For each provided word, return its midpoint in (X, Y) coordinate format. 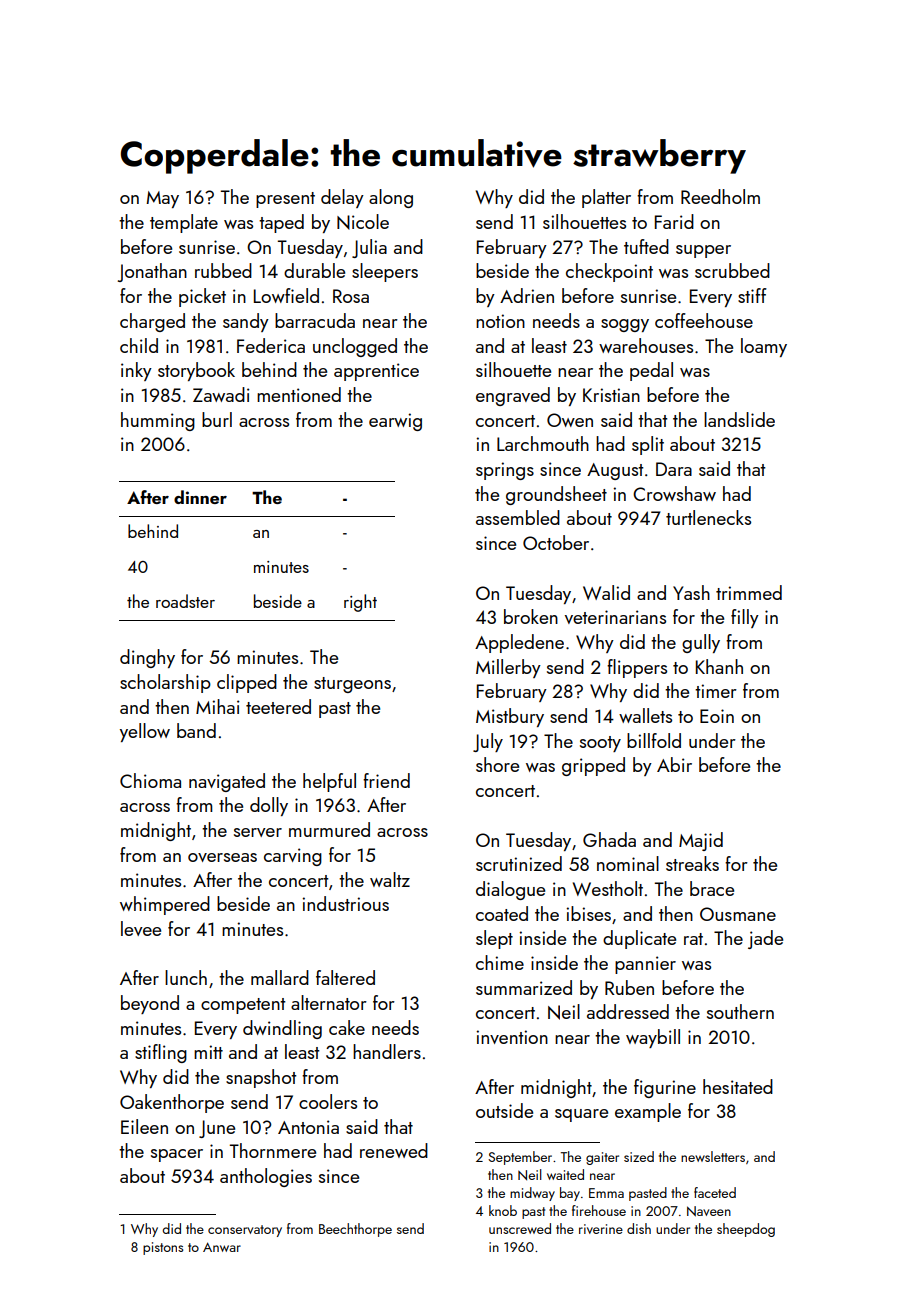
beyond (150, 1004)
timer (716, 691)
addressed (628, 1011)
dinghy (147, 658)
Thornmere (273, 1150)
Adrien (527, 295)
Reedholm (720, 196)
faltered (345, 977)
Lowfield (286, 295)
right (360, 603)
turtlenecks (708, 517)
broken (531, 616)
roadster (185, 601)
